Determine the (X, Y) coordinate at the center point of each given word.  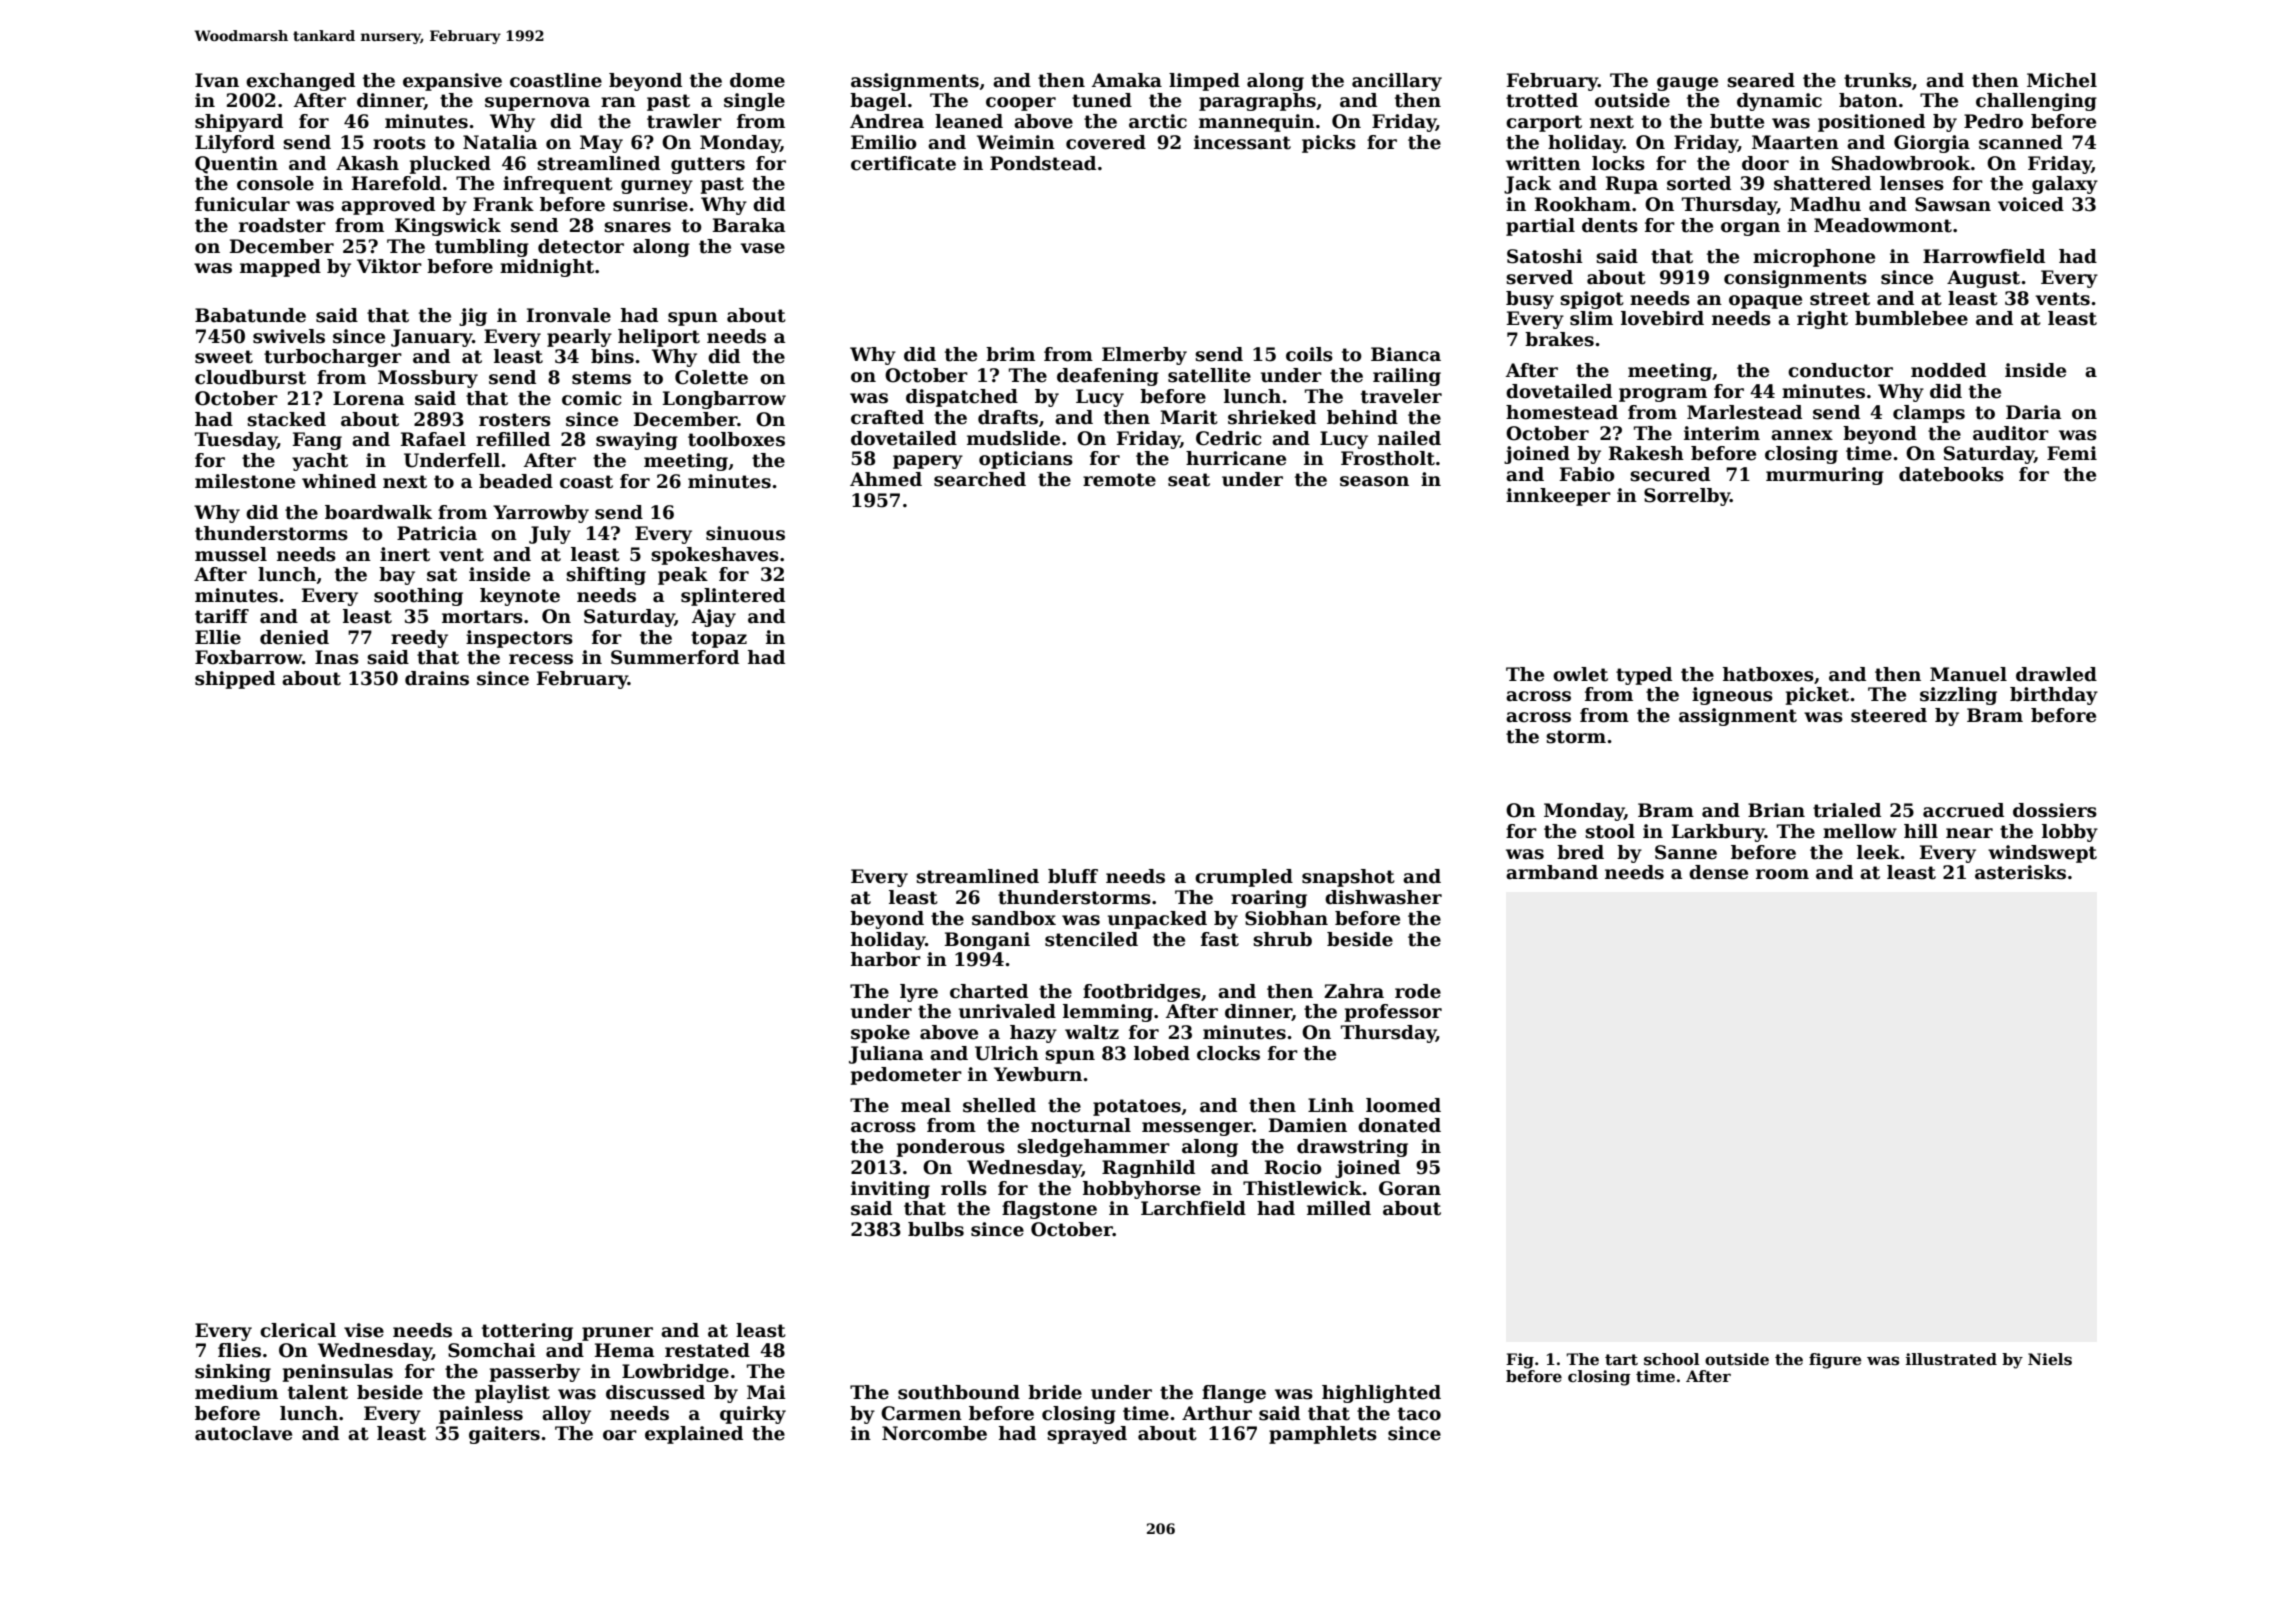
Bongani (987, 941)
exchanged (300, 82)
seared (1761, 80)
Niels (2050, 1359)
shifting (606, 576)
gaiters (504, 1435)
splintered (733, 597)
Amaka (1127, 80)
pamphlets (1323, 1435)
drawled (2056, 674)
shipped (235, 680)
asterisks (2020, 872)
